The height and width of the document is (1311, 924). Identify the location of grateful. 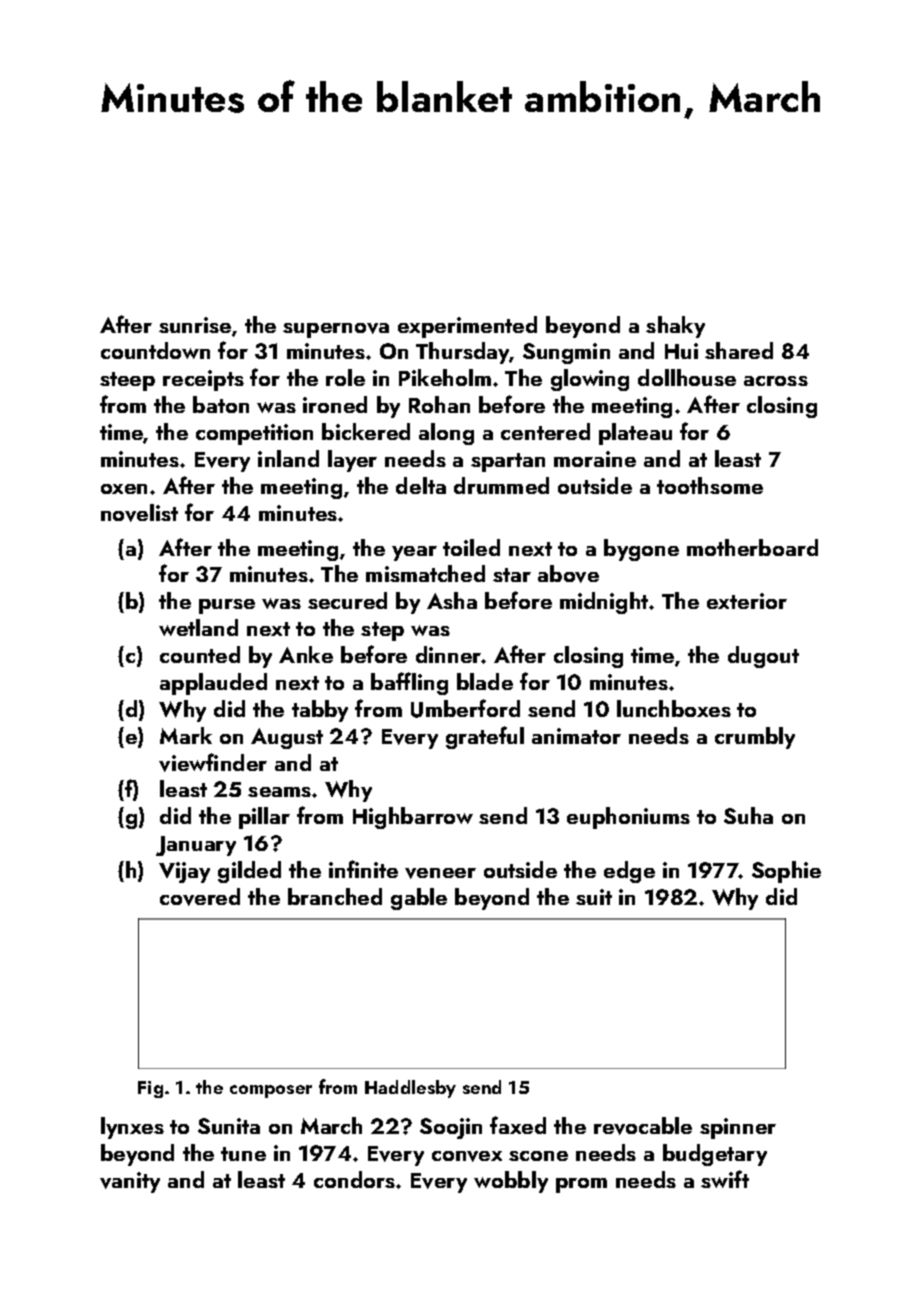
(485, 737).
